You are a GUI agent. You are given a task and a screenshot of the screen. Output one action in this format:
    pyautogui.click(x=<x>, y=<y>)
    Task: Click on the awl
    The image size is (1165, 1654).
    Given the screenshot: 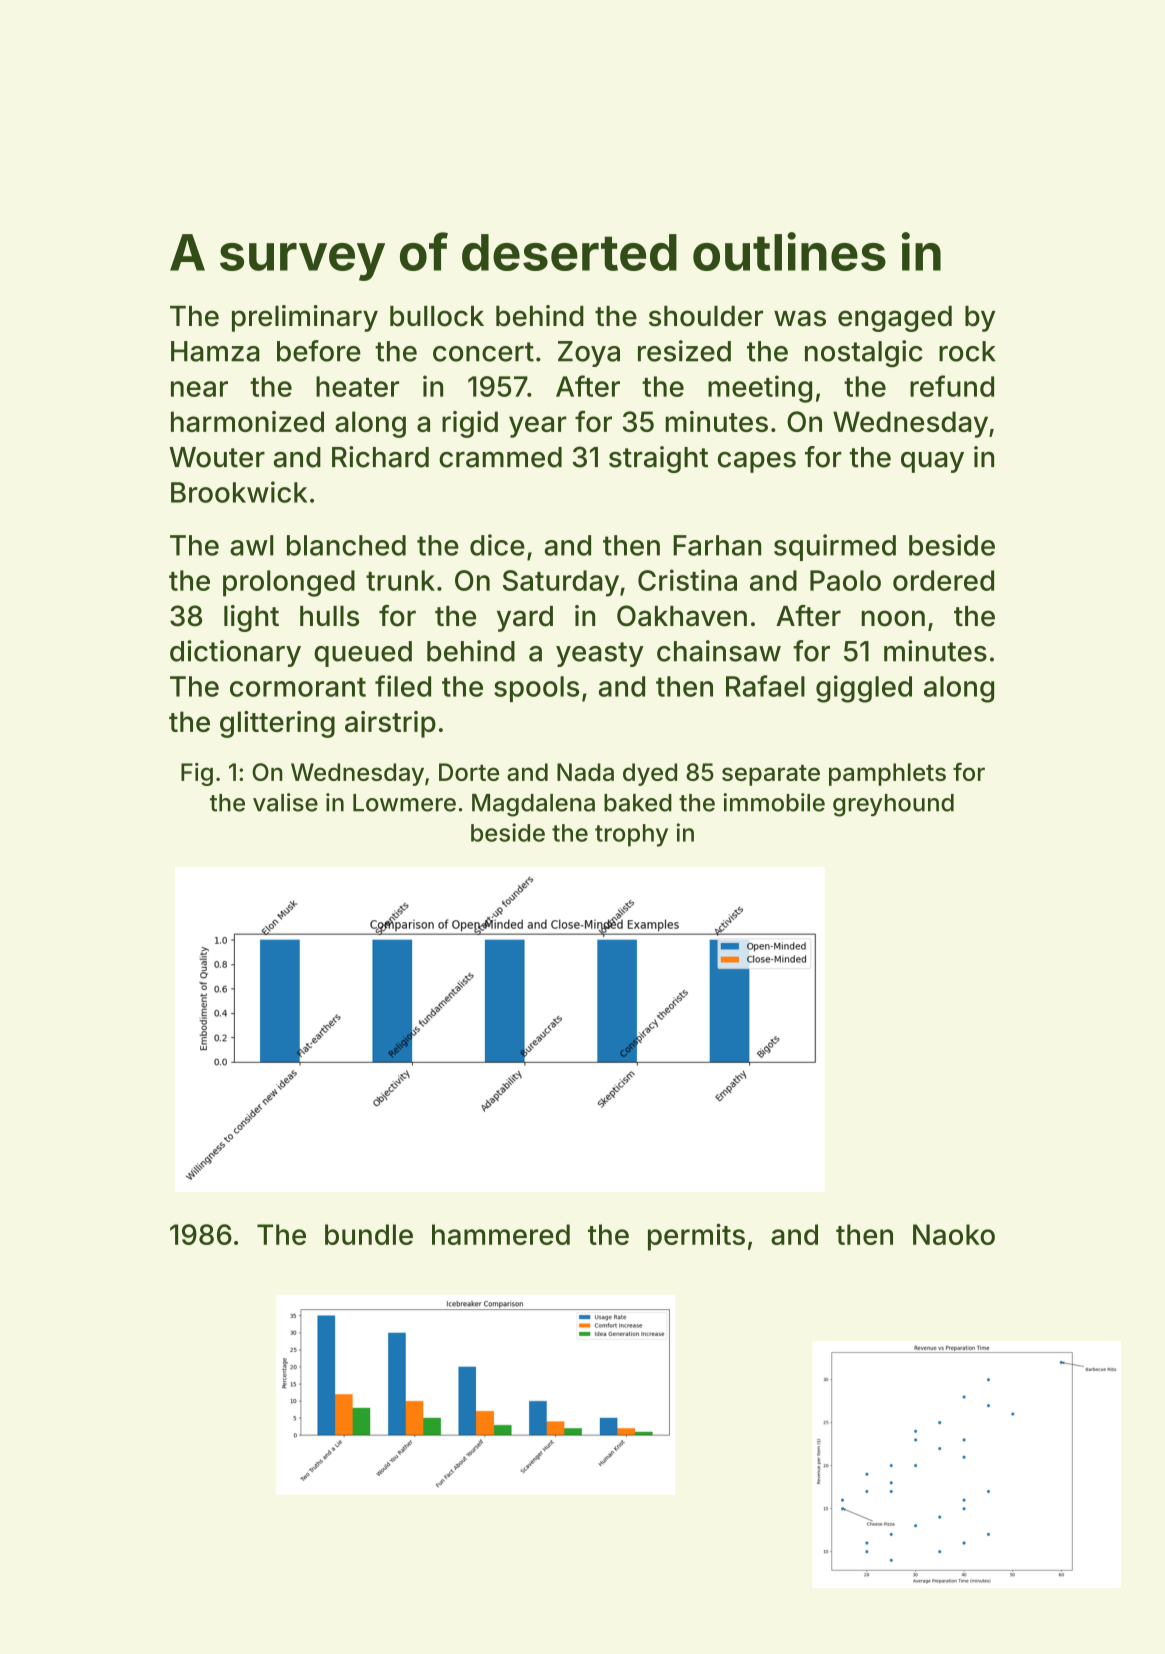 What is the action you would take?
    pyautogui.click(x=251, y=545)
